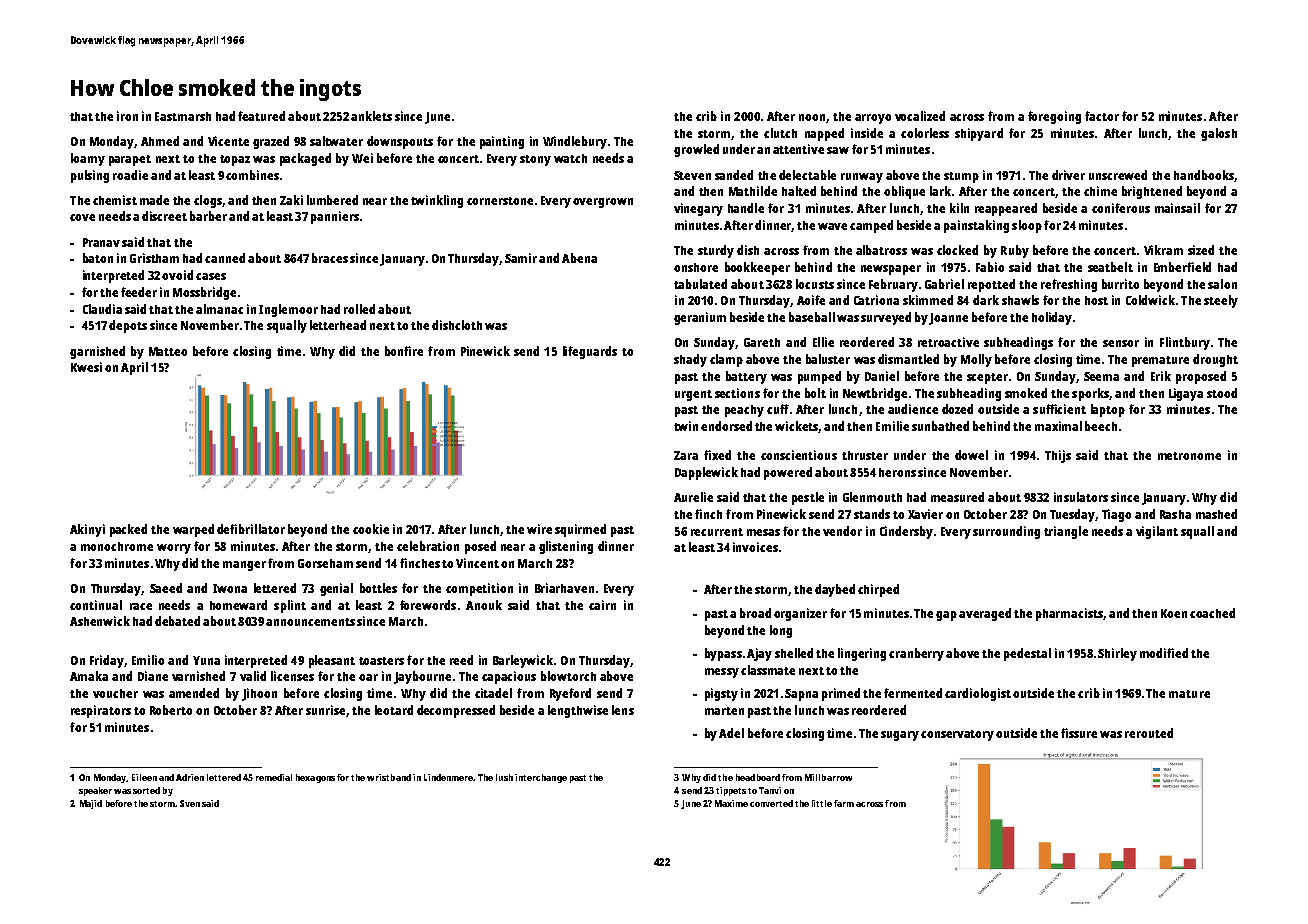 Image resolution: width=1308 pixels, height=924 pixels. I want to click on triangle, so click(1066, 532).
